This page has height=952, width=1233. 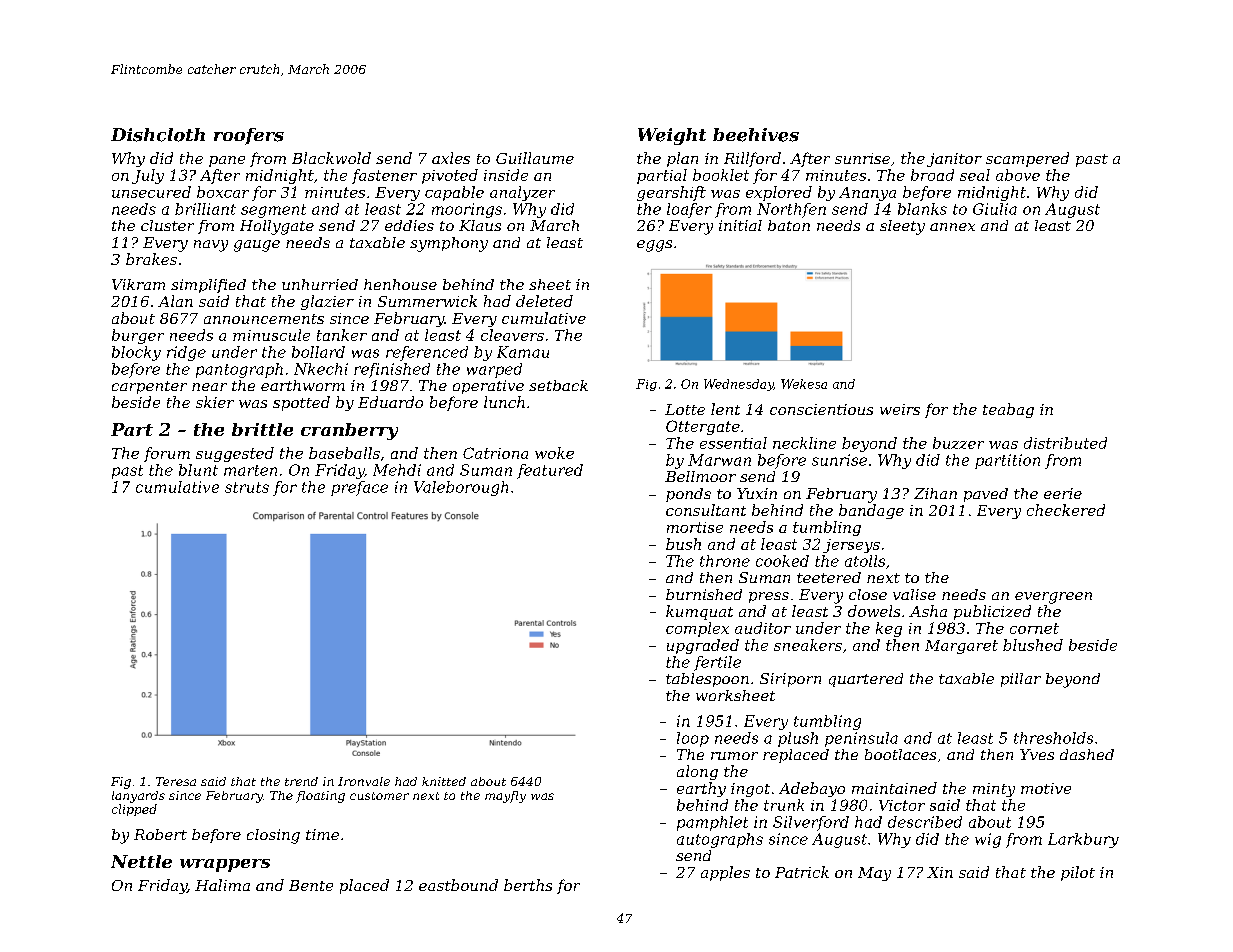 I want to click on axles, so click(x=451, y=158).
